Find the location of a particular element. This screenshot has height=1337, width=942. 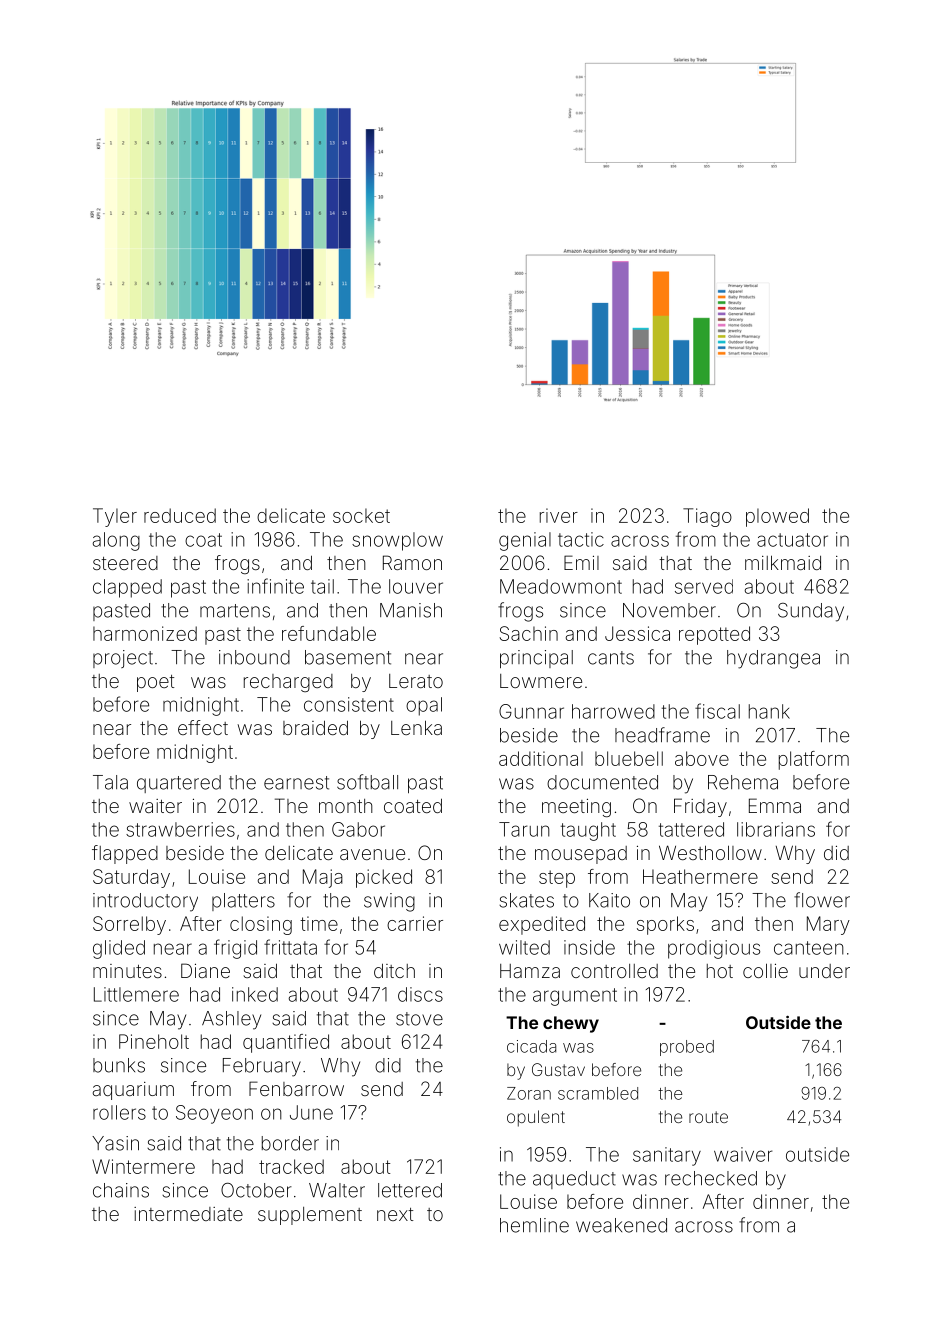

platform is located at coordinates (814, 760).
